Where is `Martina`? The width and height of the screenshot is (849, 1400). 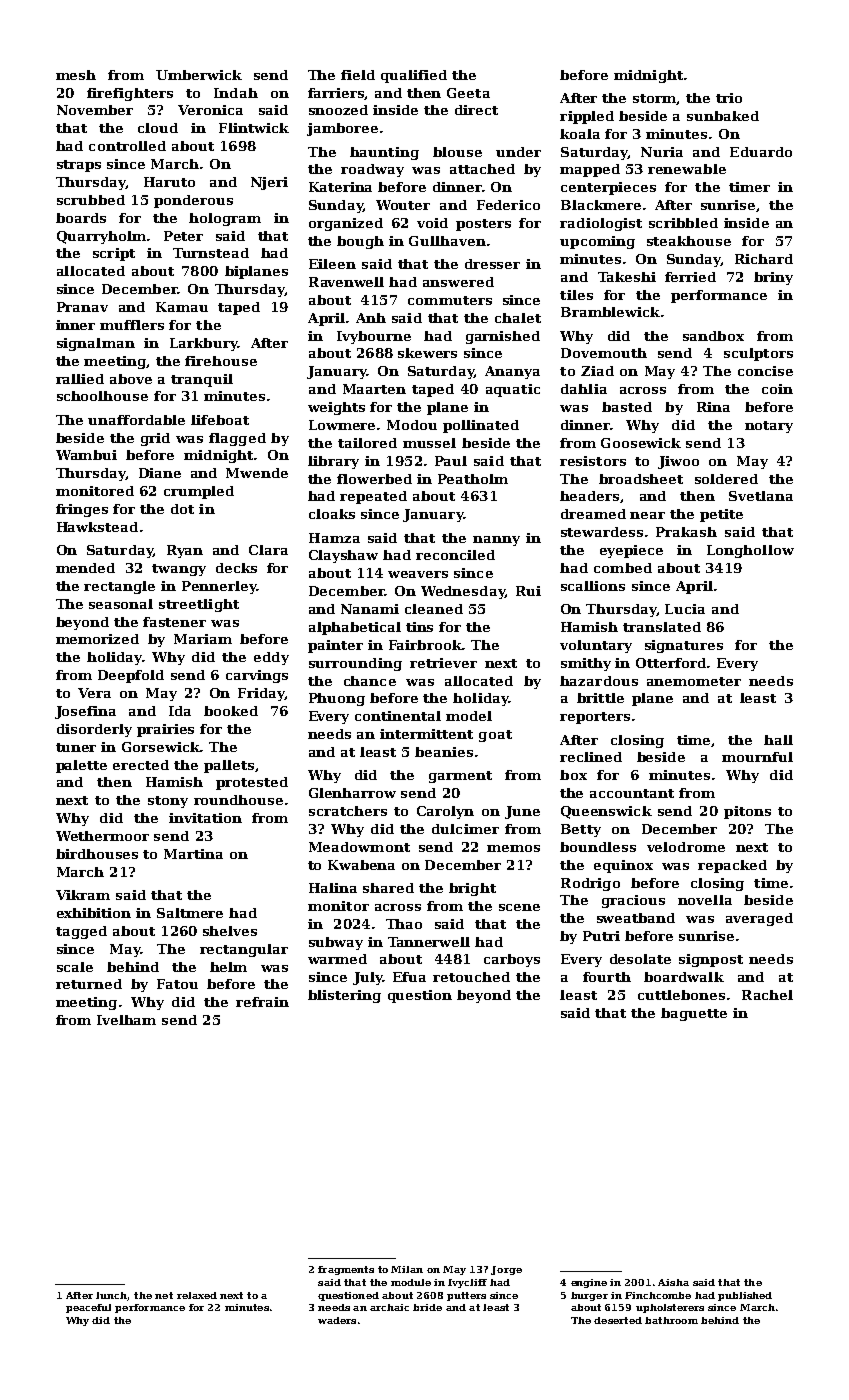
Martina is located at coordinates (193, 854).
